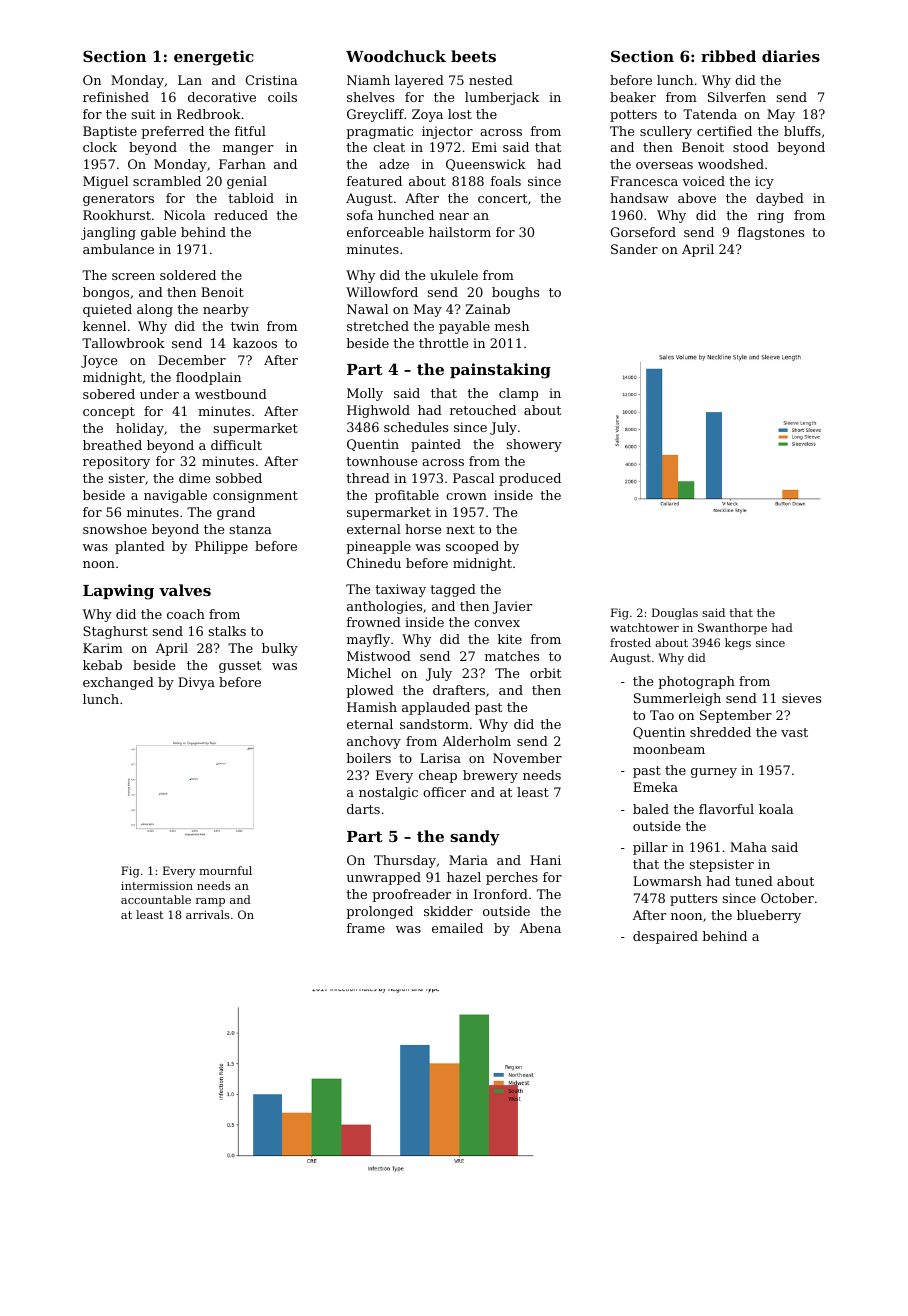  Describe the element at coordinates (372, 707) in the screenshot. I see `Hamish` at that location.
